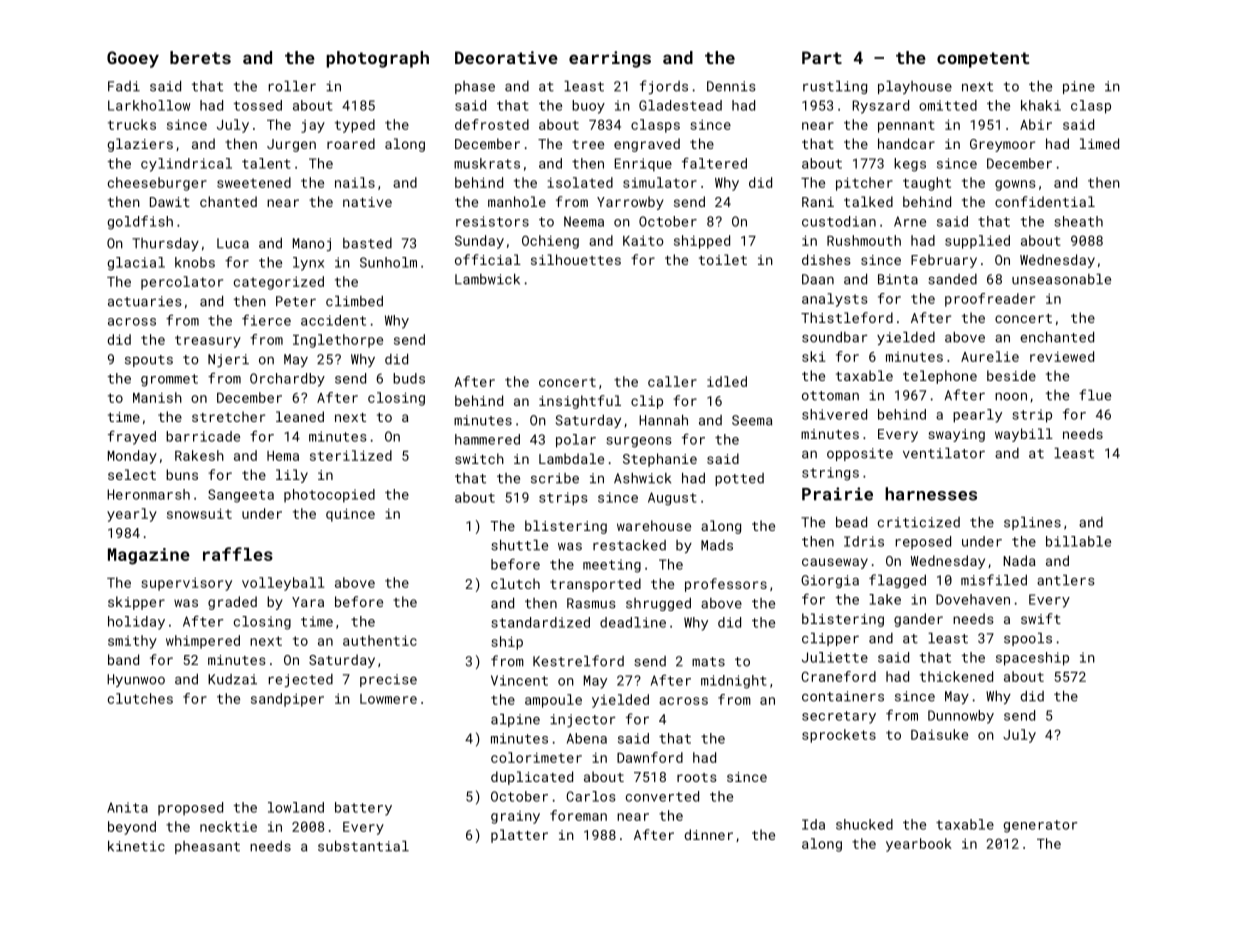  What do you see at coordinates (519, 545) in the screenshot?
I see `shuttle` at bounding box center [519, 545].
